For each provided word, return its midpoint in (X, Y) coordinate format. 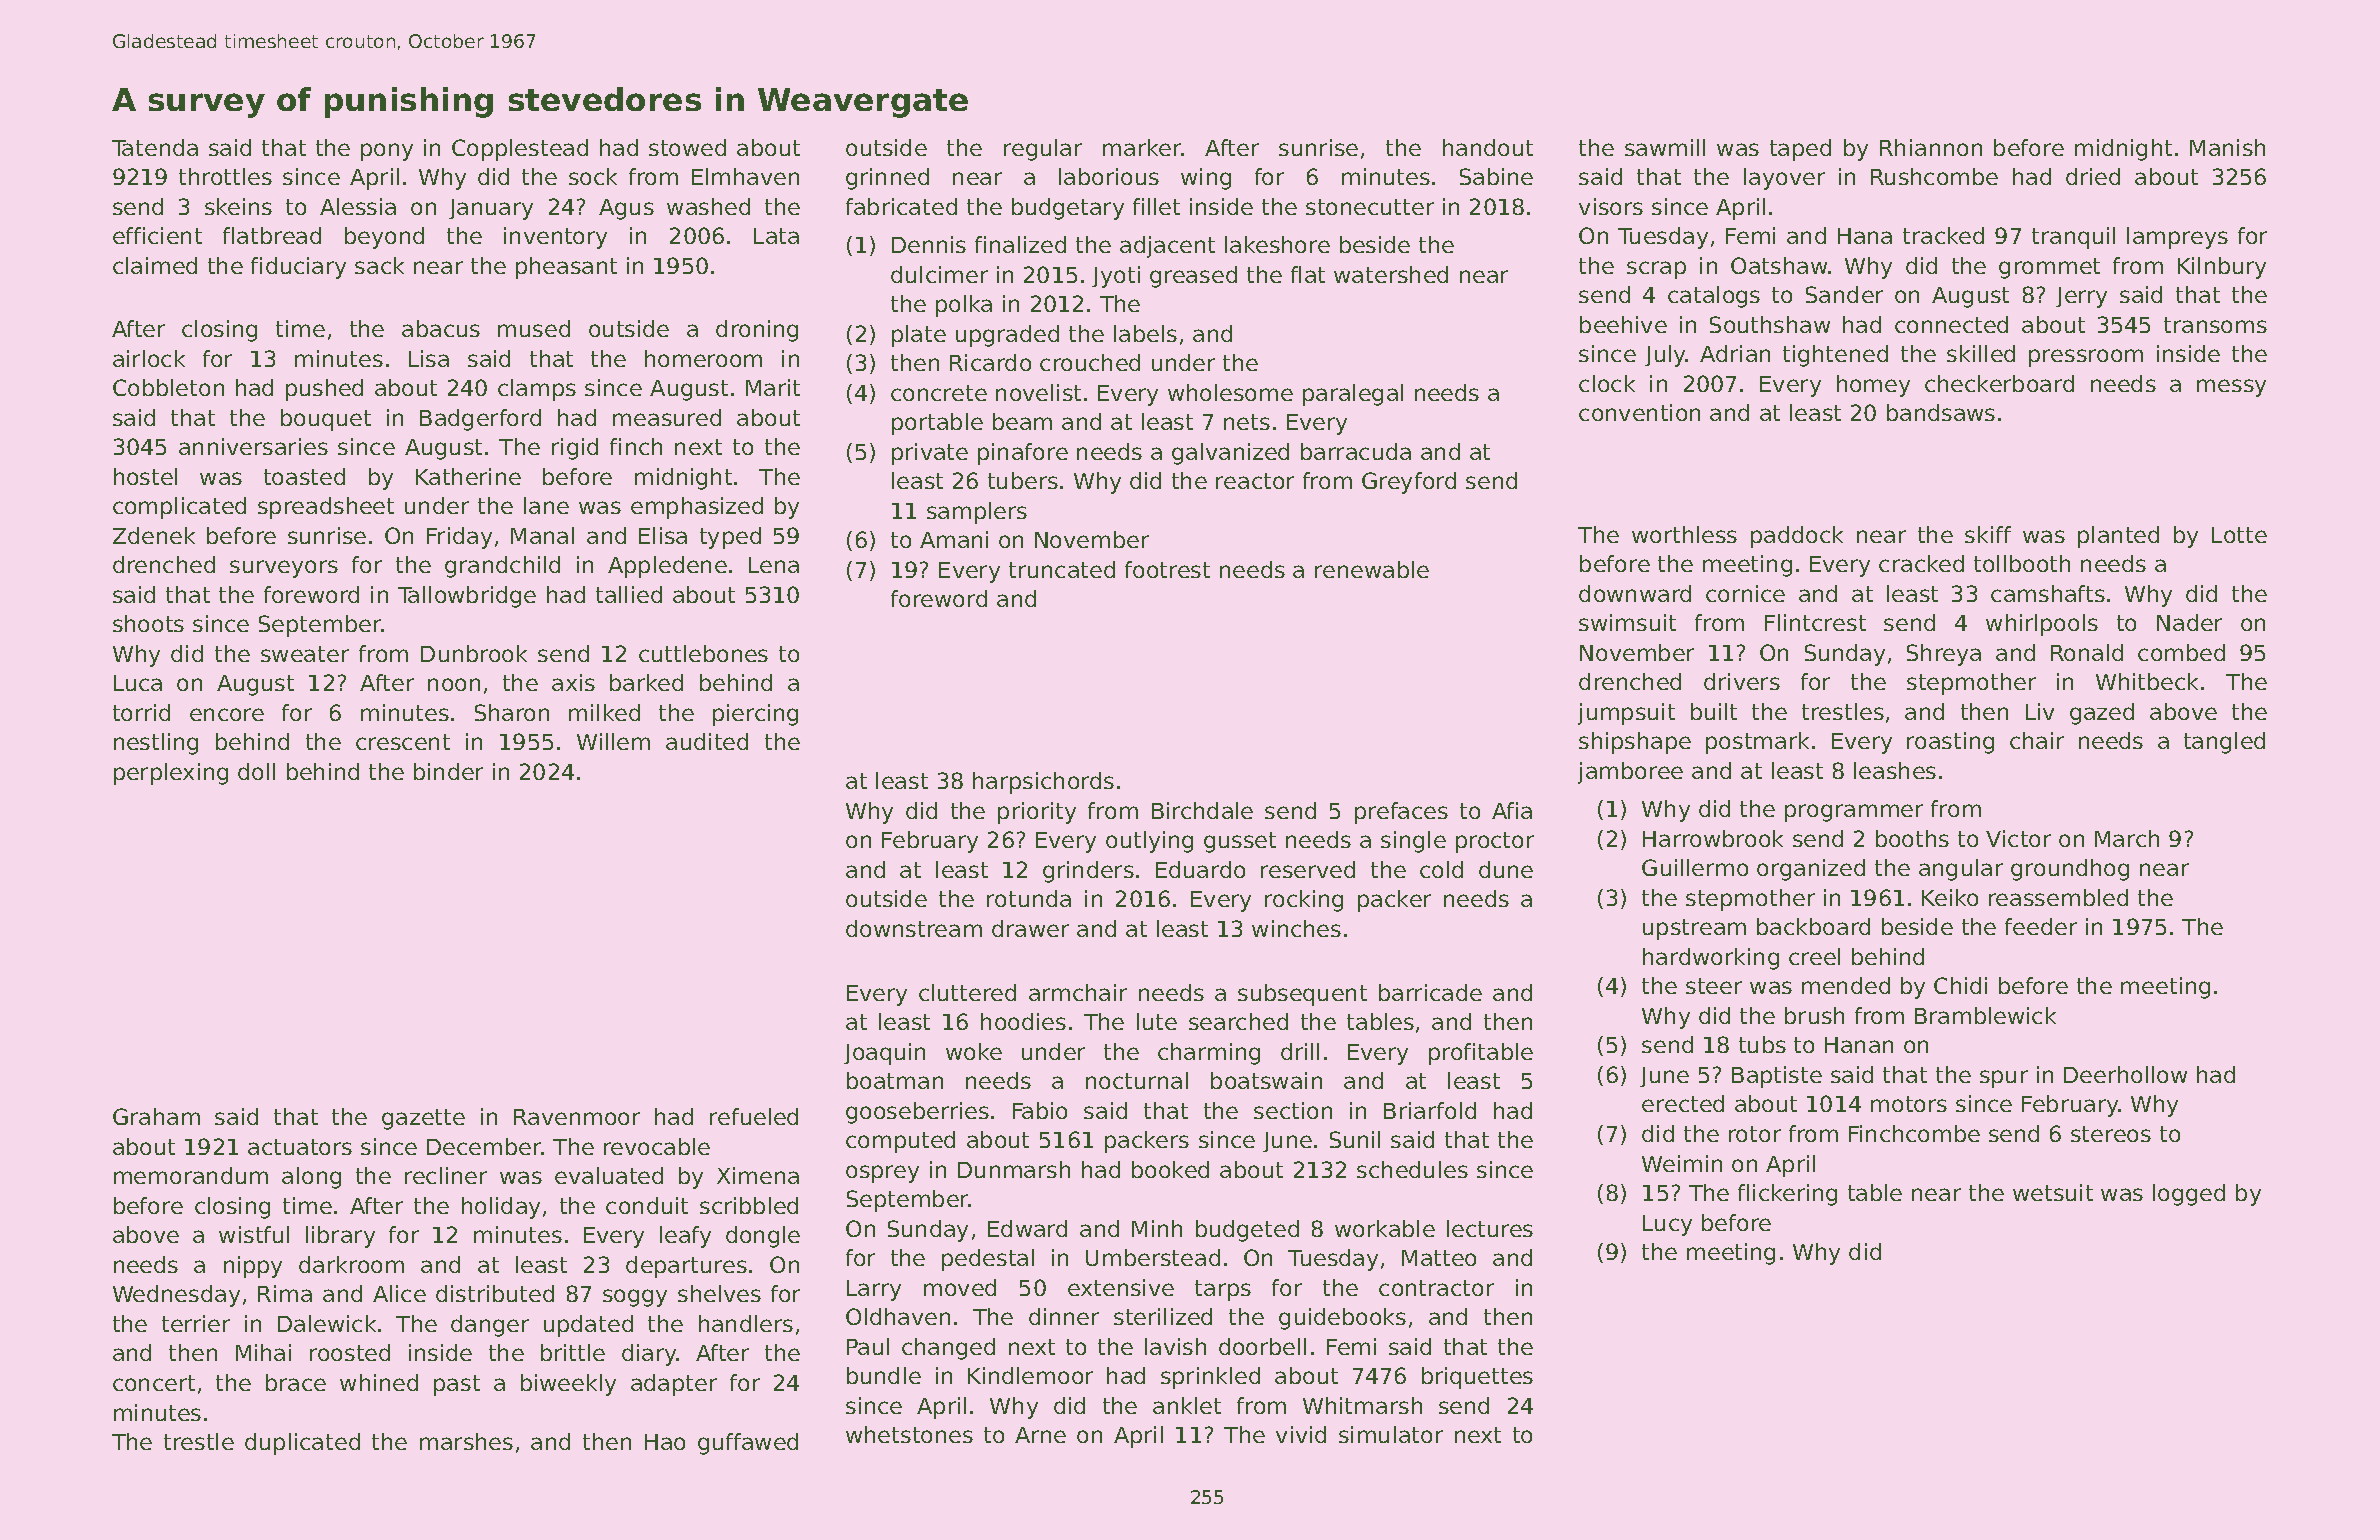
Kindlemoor (1030, 1375)
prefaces (1401, 813)
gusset (1240, 842)
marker (1142, 147)
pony (387, 152)
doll (256, 771)
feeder (2041, 926)
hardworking (1711, 959)
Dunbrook (474, 653)
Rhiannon (1931, 147)
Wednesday (176, 1296)
